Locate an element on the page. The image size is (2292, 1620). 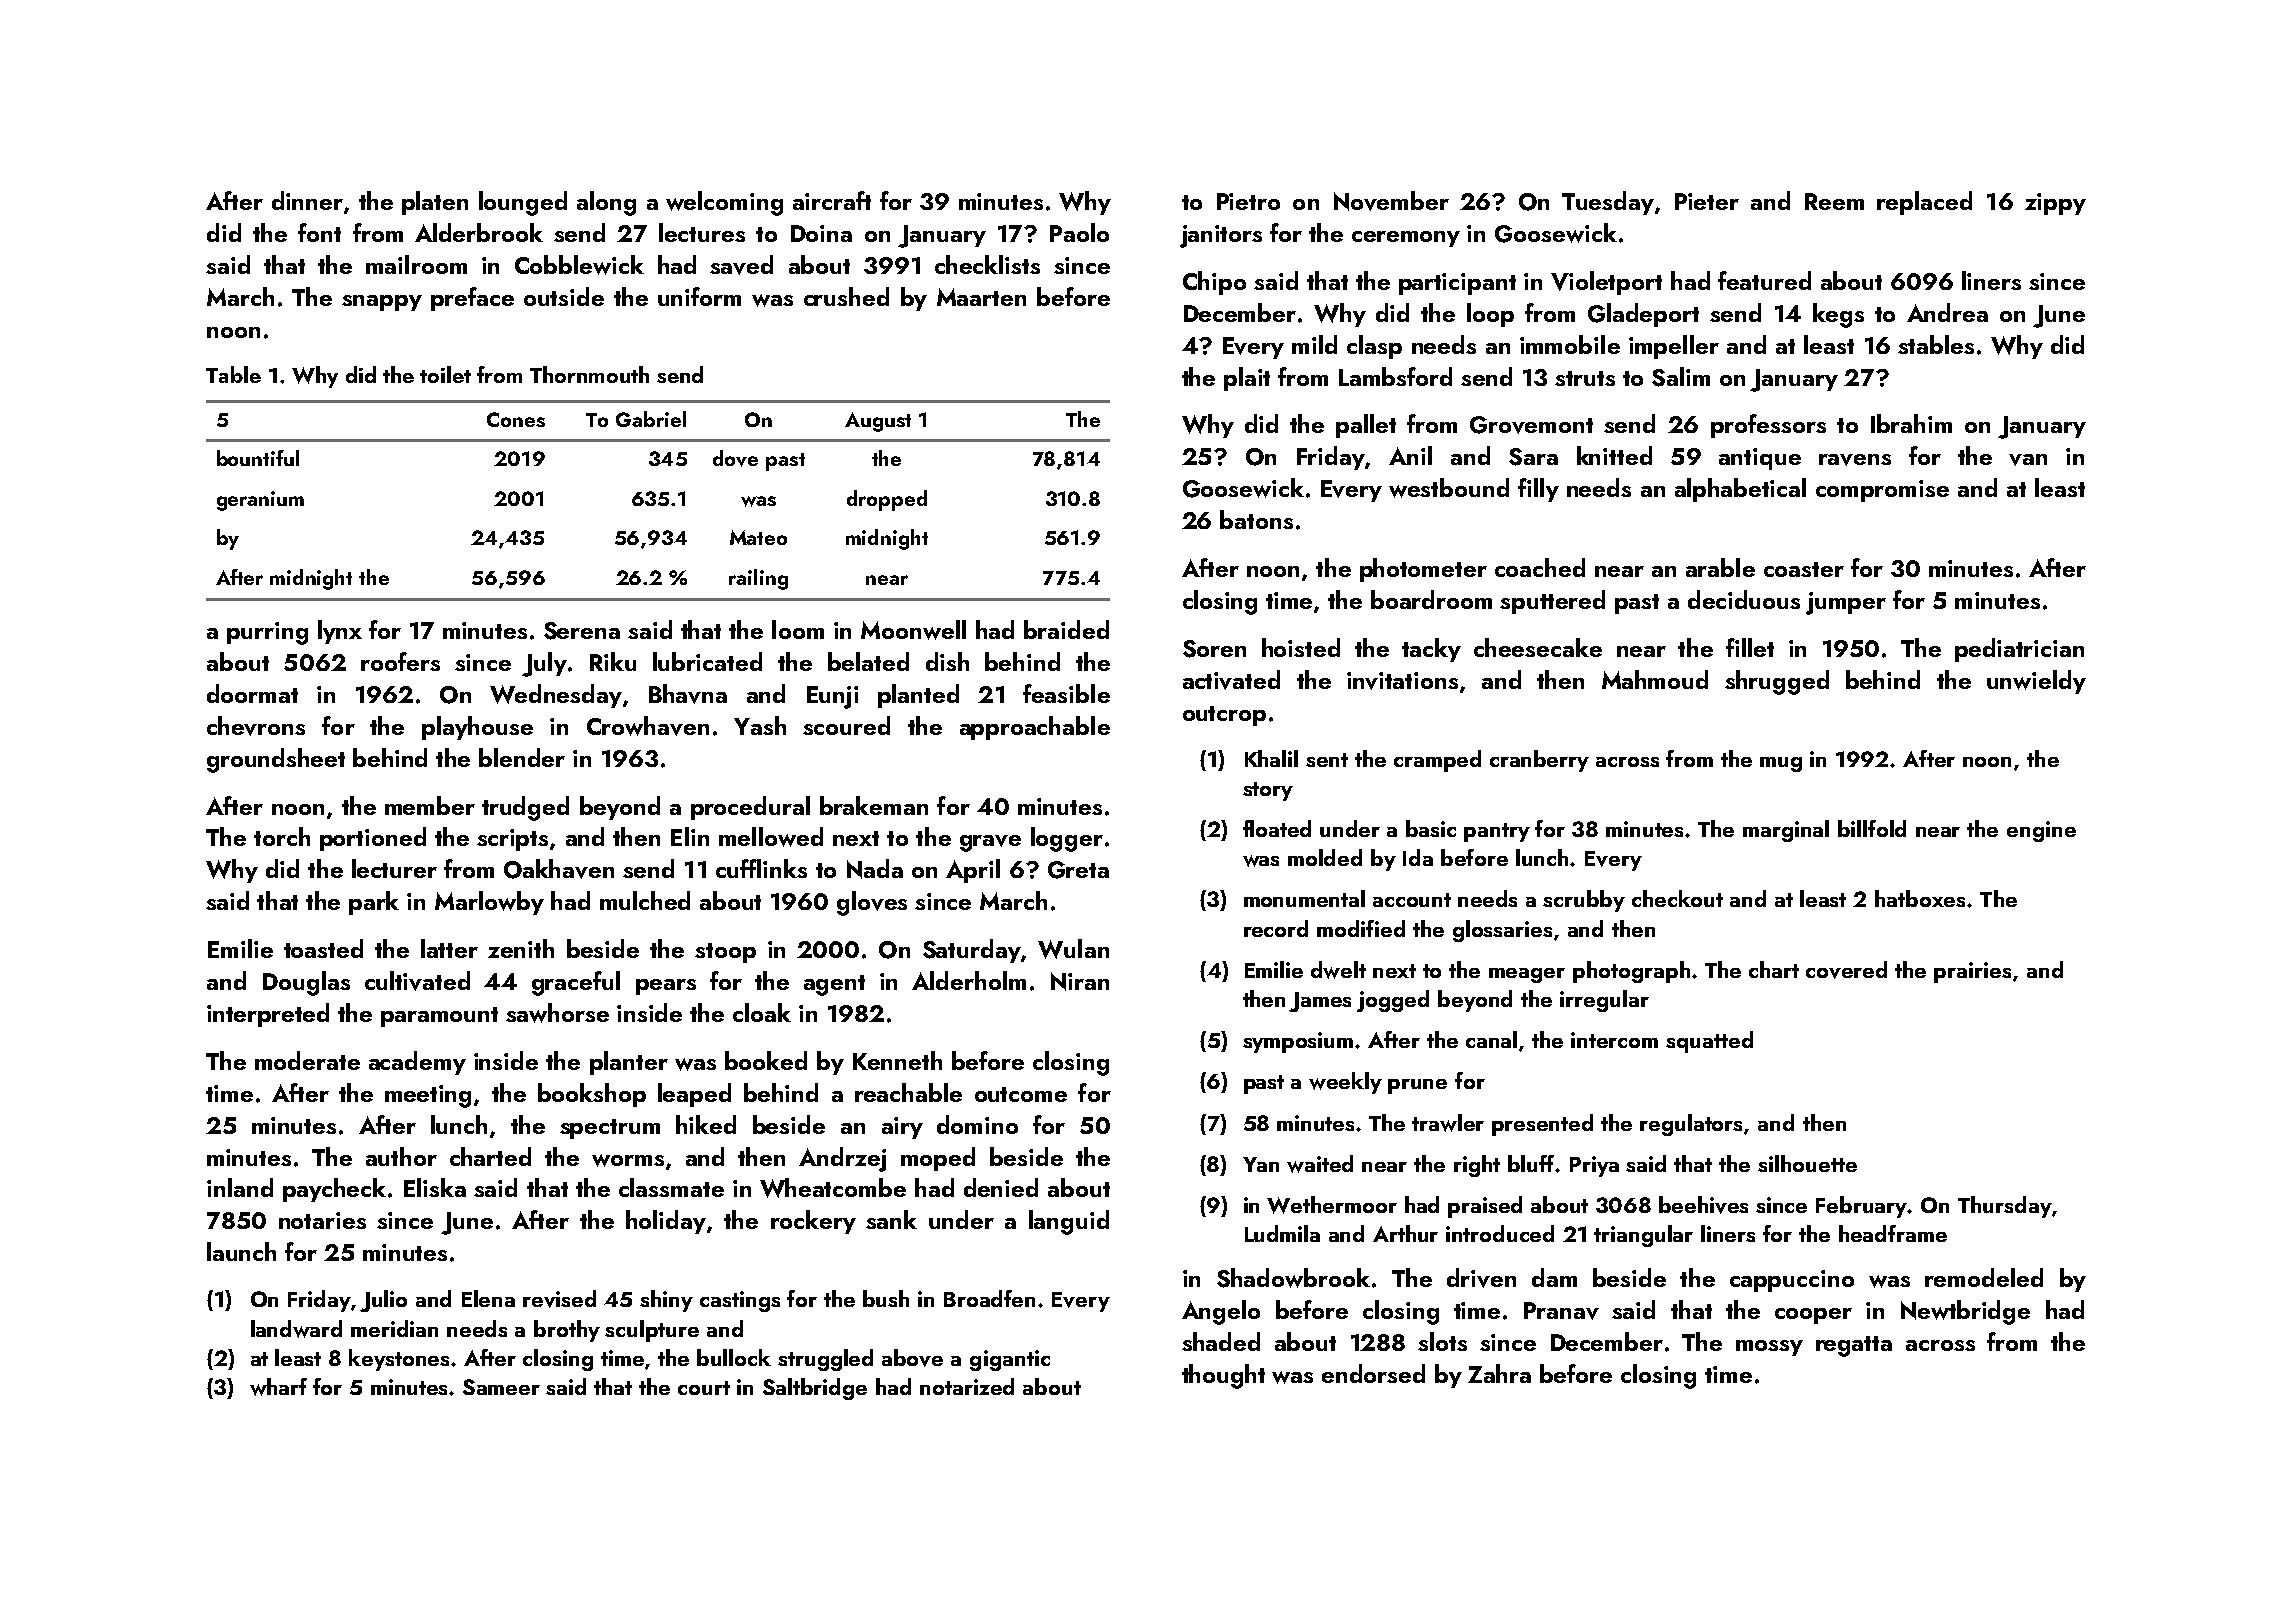
Kenneth is located at coordinates (897, 1060).
